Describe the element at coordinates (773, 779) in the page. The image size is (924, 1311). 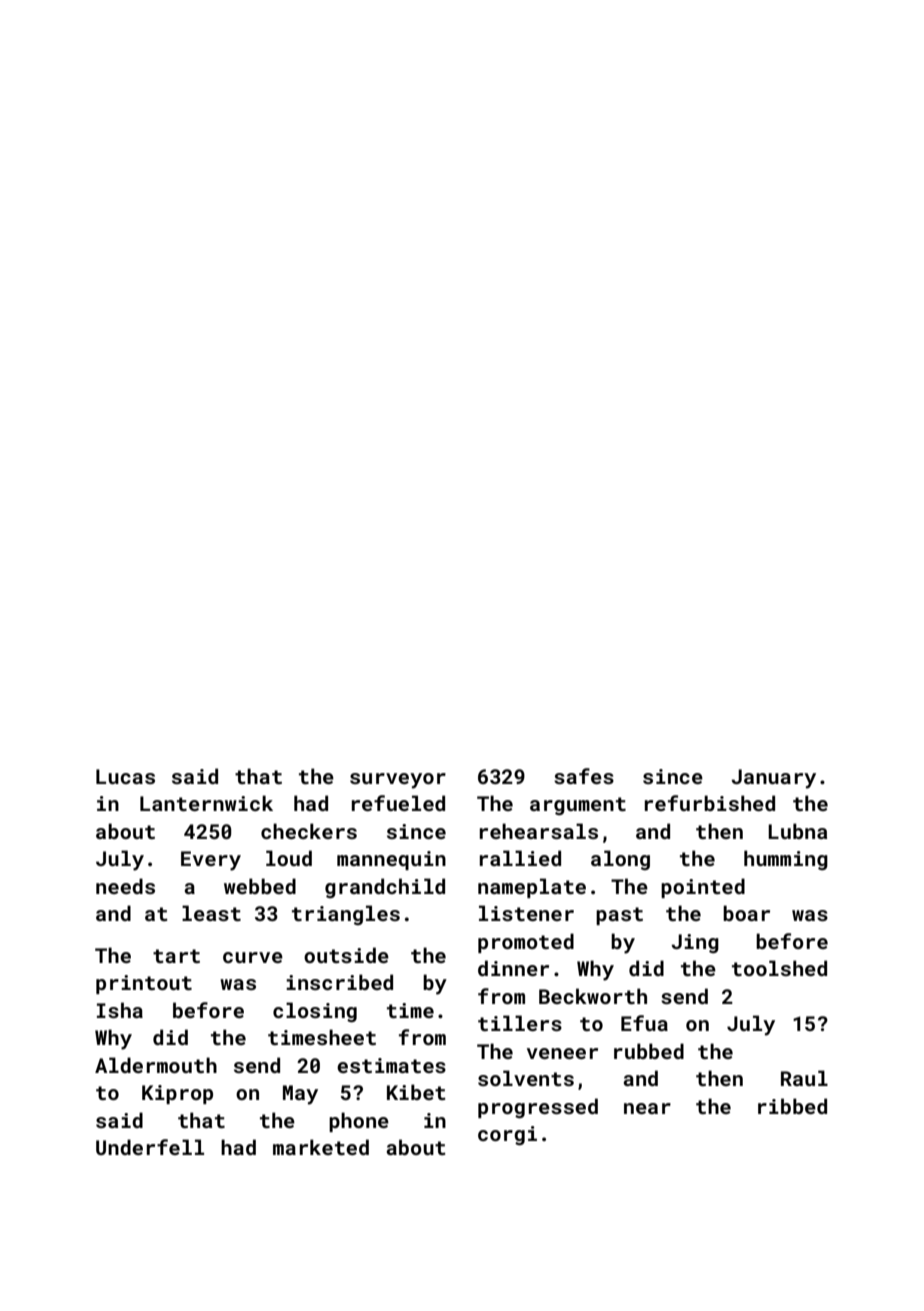
I see `January` at that location.
